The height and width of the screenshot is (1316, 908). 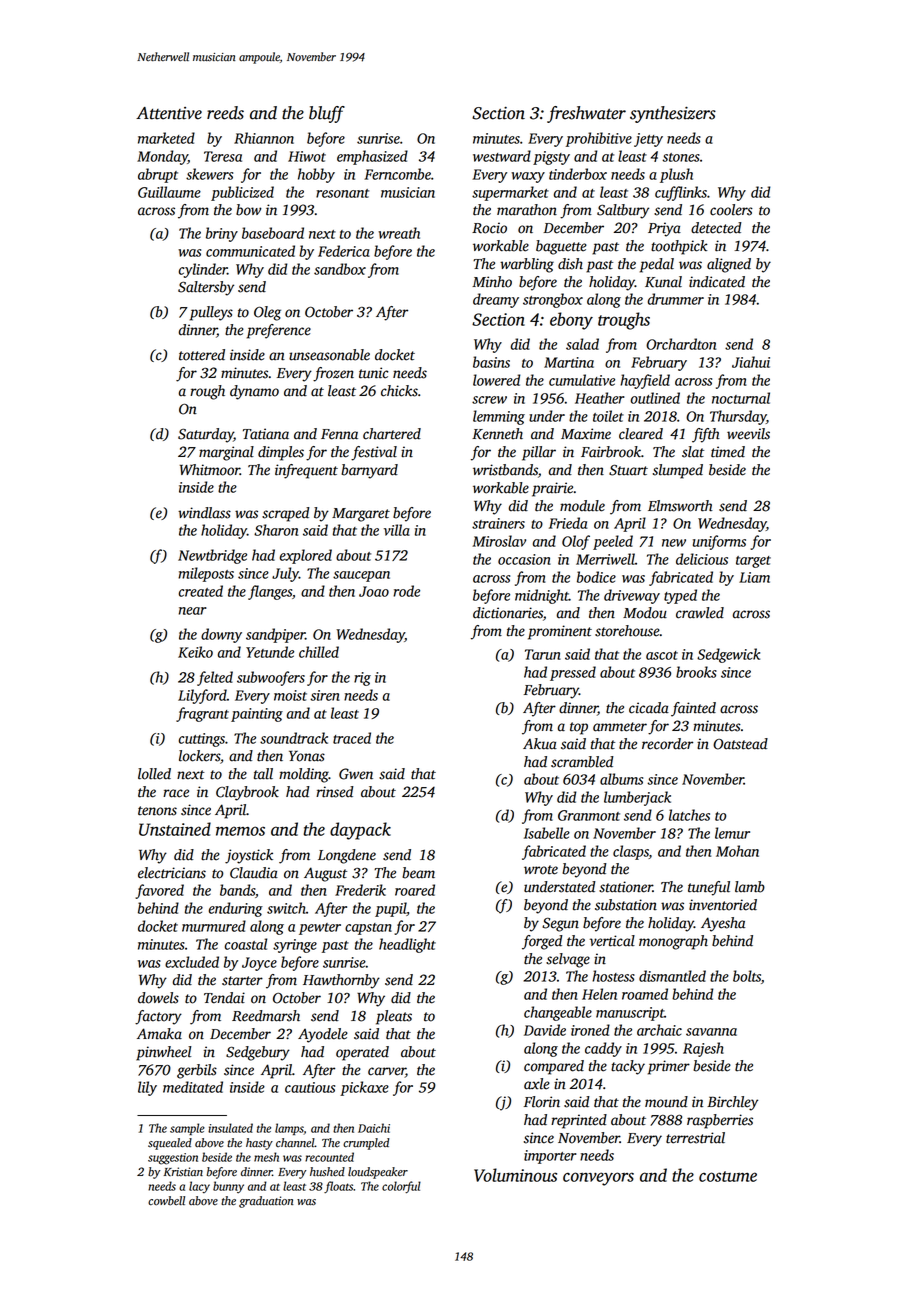 I want to click on crawled, so click(x=700, y=613).
